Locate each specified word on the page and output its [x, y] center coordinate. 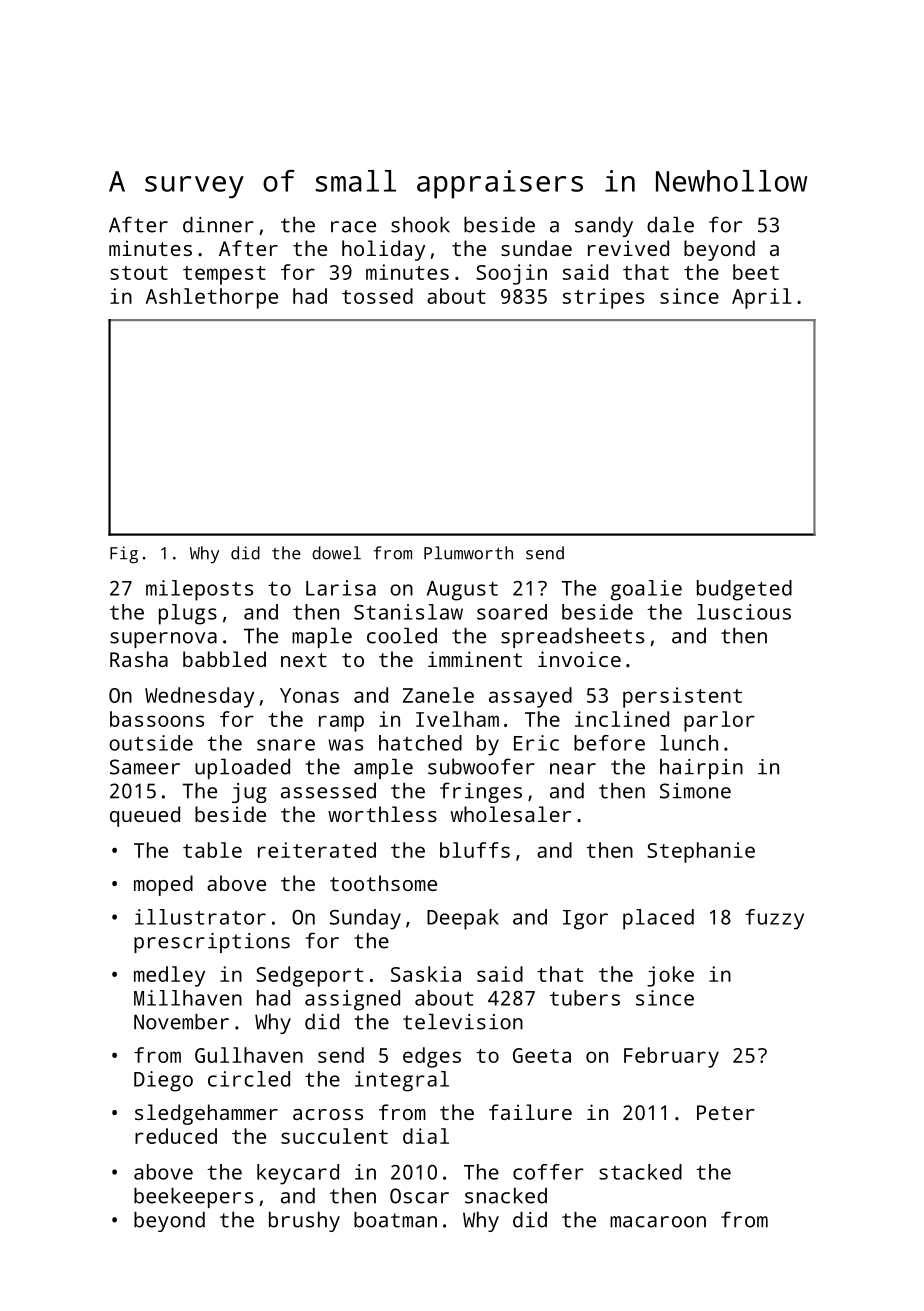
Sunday [365, 919]
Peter [726, 1112]
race [353, 227]
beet [756, 272]
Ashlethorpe [212, 298]
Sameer [145, 767]
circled [249, 1079]
